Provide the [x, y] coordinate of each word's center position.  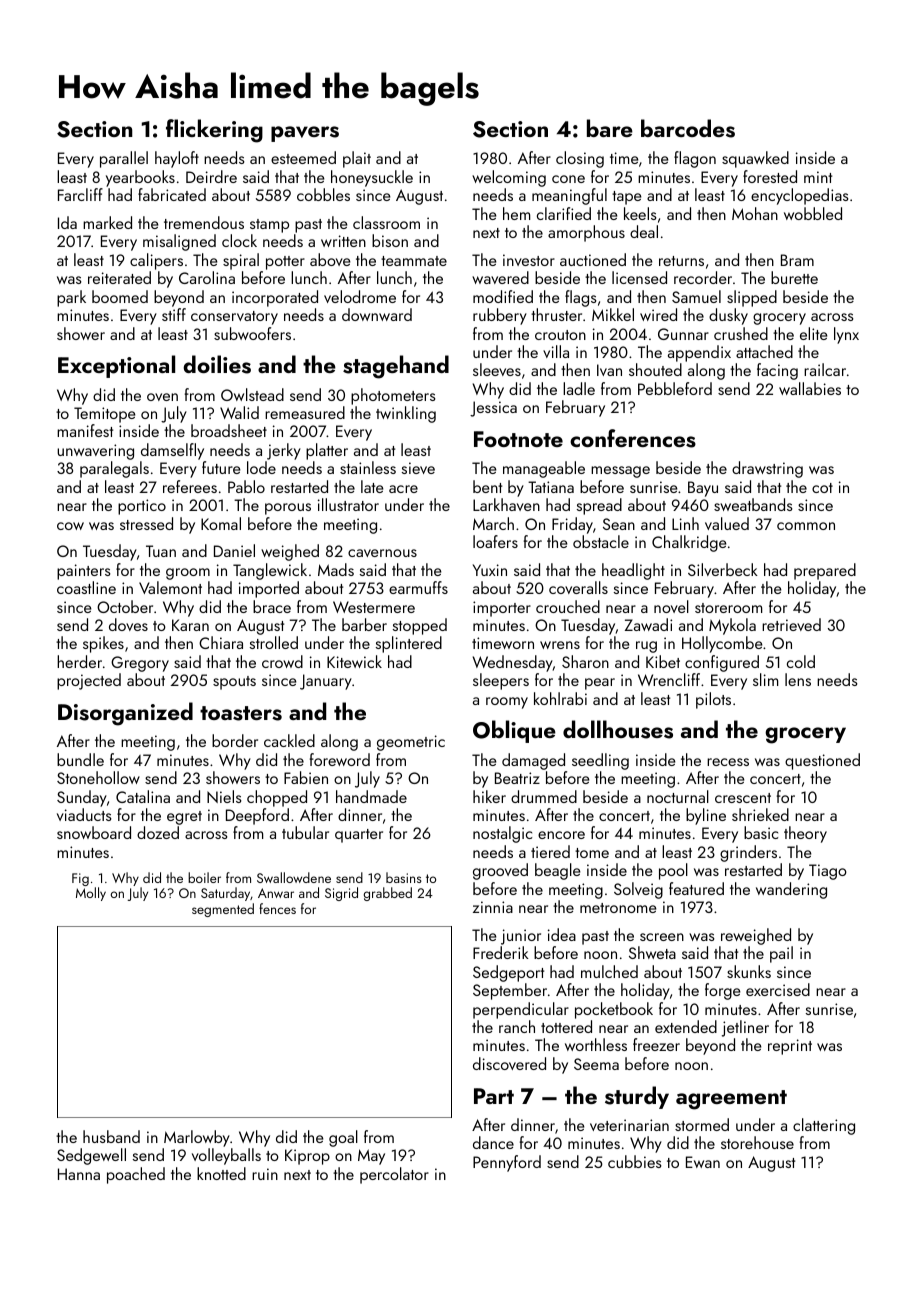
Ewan [703, 1162]
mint [818, 177]
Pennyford [507, 1163]
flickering [214, 131]
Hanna [79, 1174]
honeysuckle [372, 178]
